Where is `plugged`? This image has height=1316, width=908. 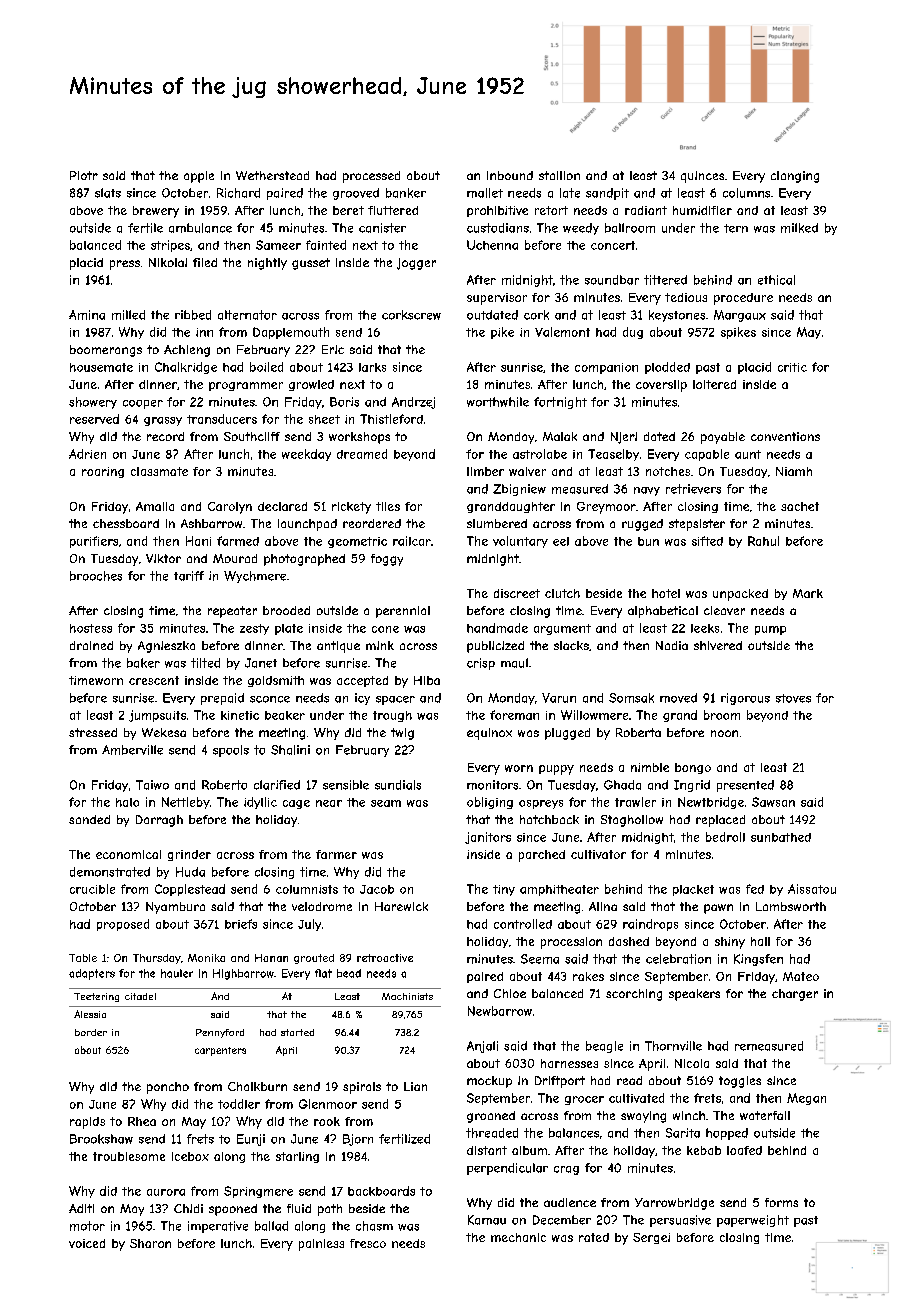 plugged is located at coordinates (567, 734).
